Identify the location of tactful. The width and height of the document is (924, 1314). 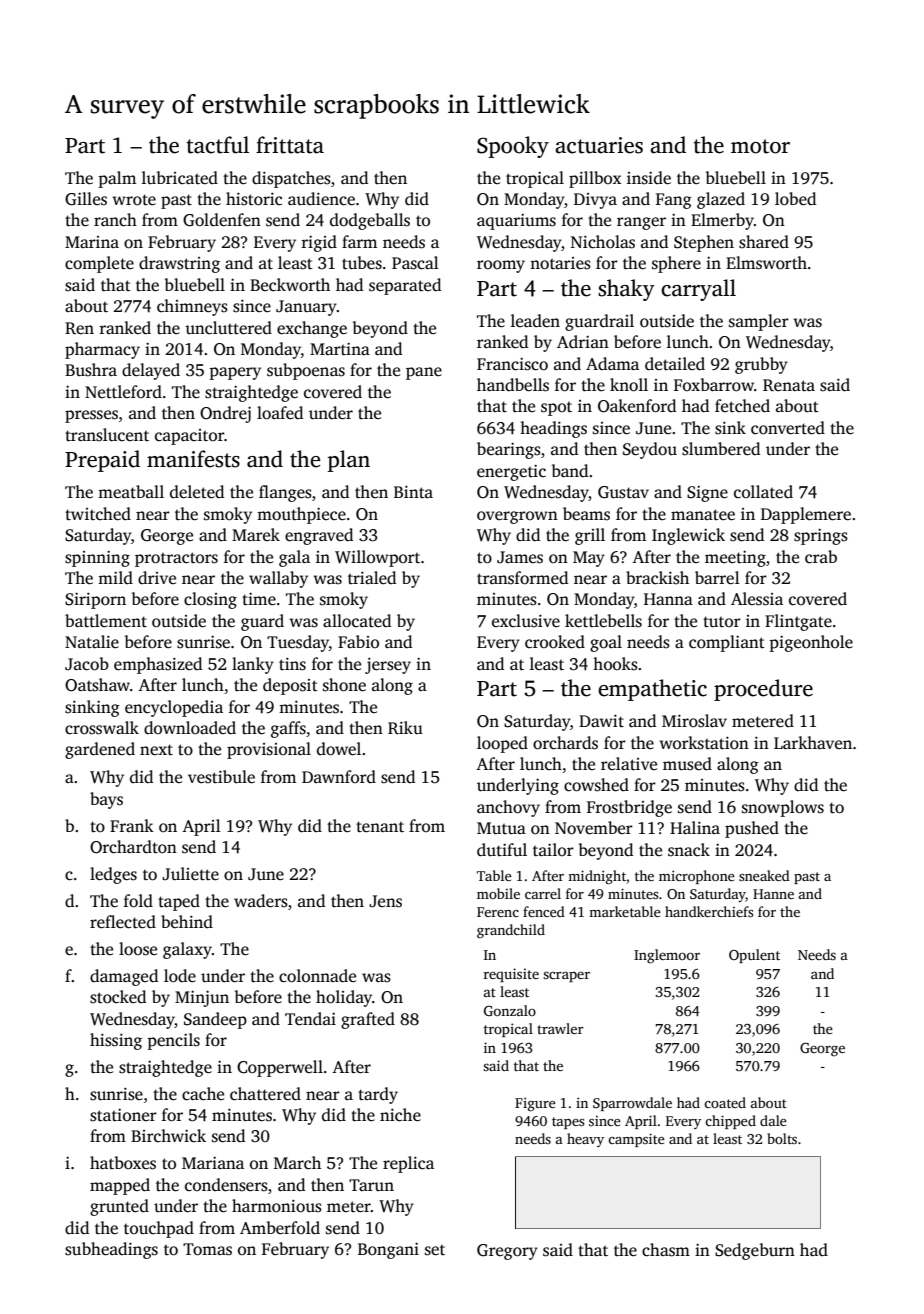
(217, 145).
